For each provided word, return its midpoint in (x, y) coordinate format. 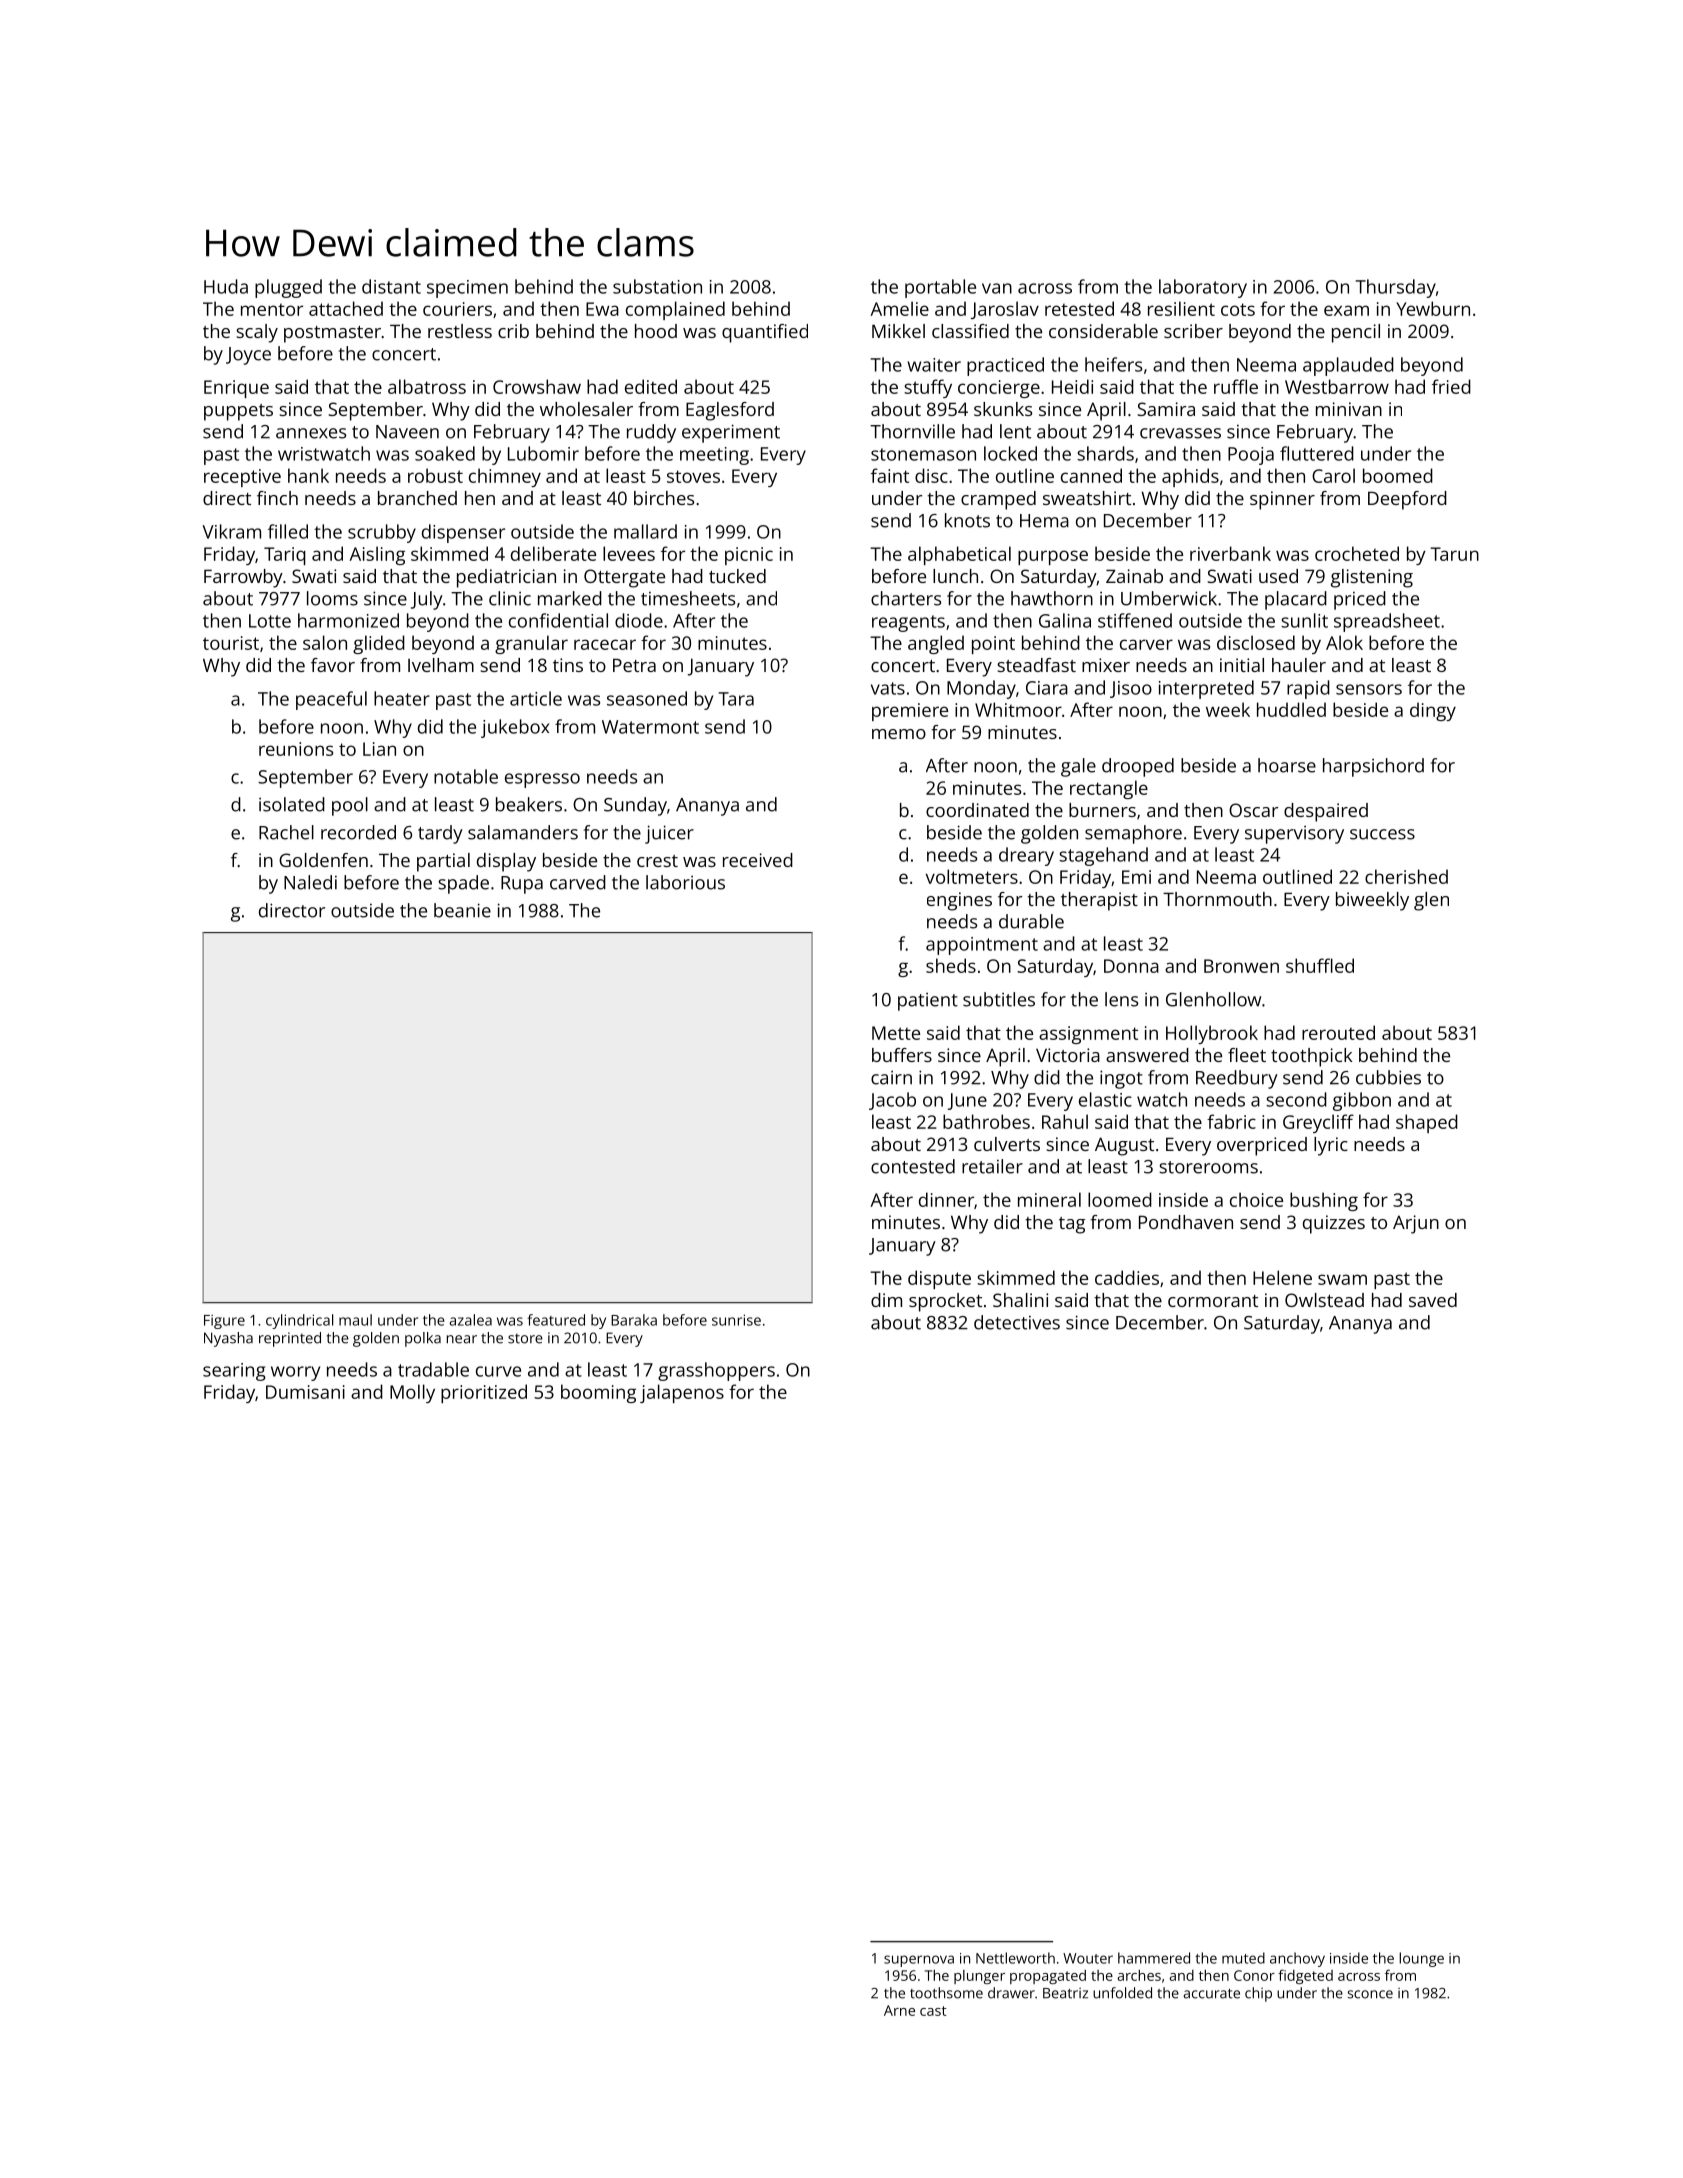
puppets (238, 412)
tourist (231, 643)
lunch (955, 576)
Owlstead (1324, 1300)
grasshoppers (716, 1371)
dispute (939, 1279)
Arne (899, 2010)
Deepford (1407, 500)
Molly (412, 1393)
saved (1433, 1300)
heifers (1113, 364)
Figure (224, 1322)
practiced (1005, 366)
